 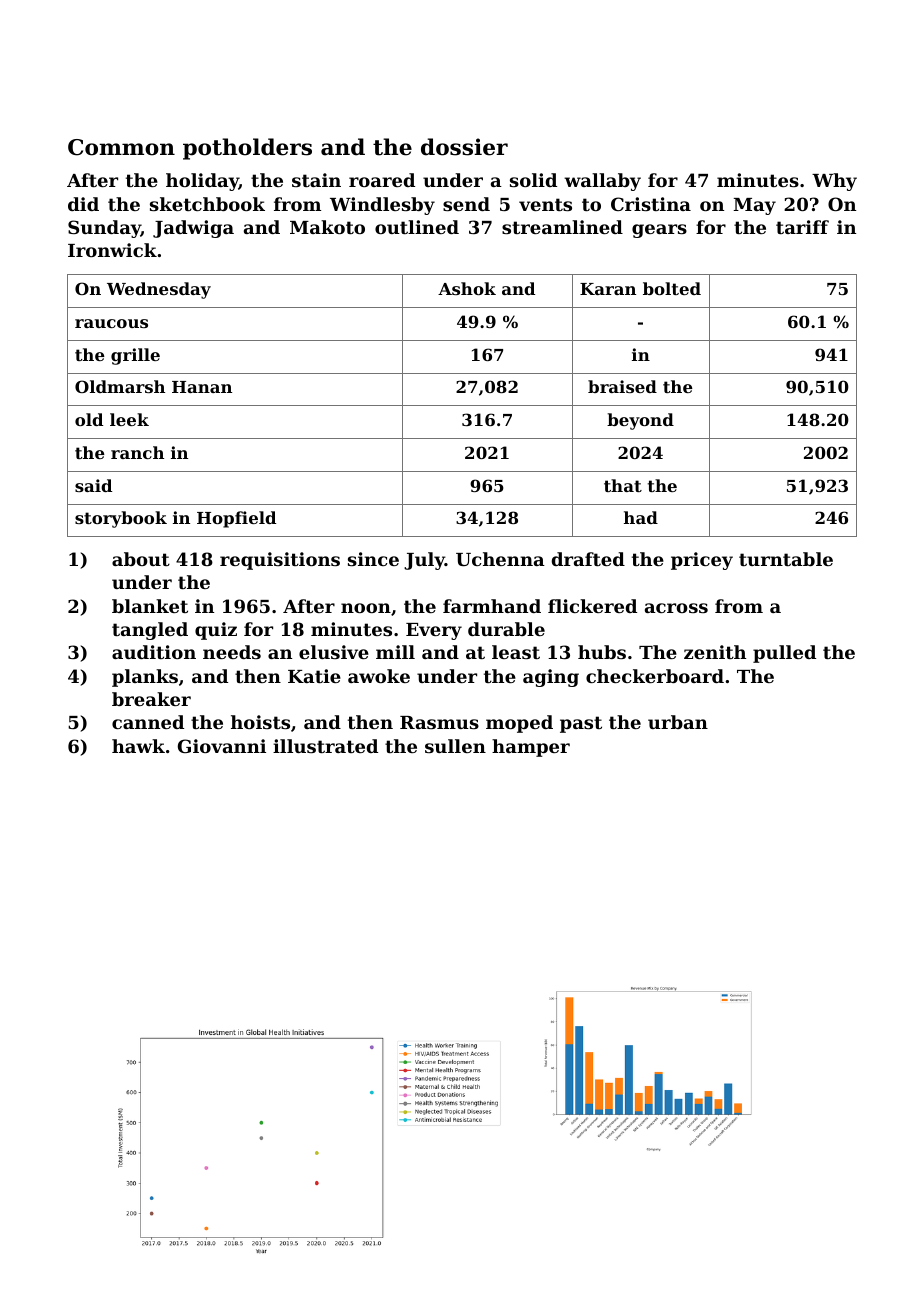 What do you see at coordinates (145, 678) in the page?
I see `planks` at bounding box center [145, 678].
